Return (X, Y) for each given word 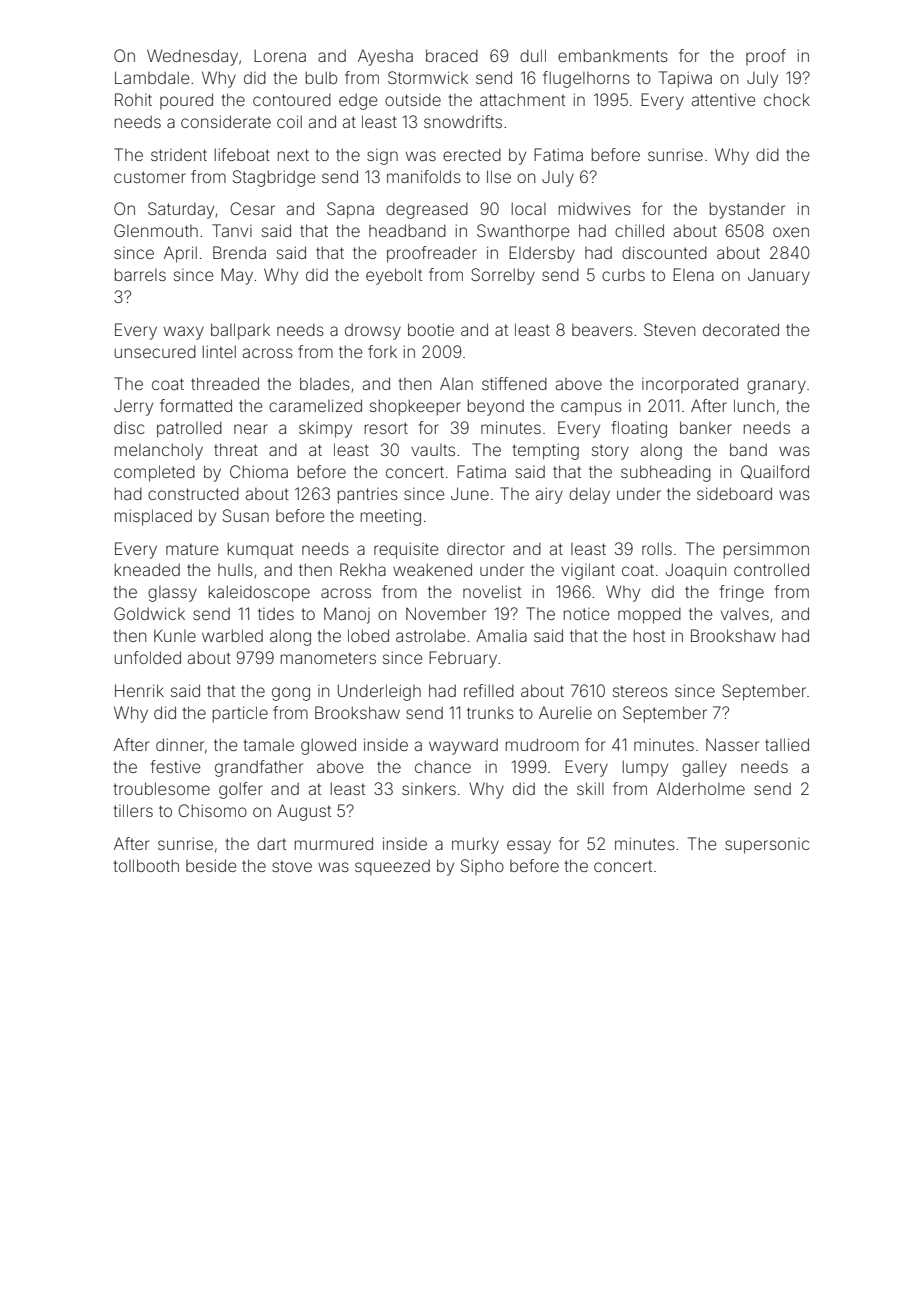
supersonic (767, 846)
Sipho (482, 867)
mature (192, 549)
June (470, 493)
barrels (140, 274)
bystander (747, 210)
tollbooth (146, 865)
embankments (613, 55)
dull (533, 55)
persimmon (766, 550)
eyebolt (394, 276)
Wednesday (192, 57)
